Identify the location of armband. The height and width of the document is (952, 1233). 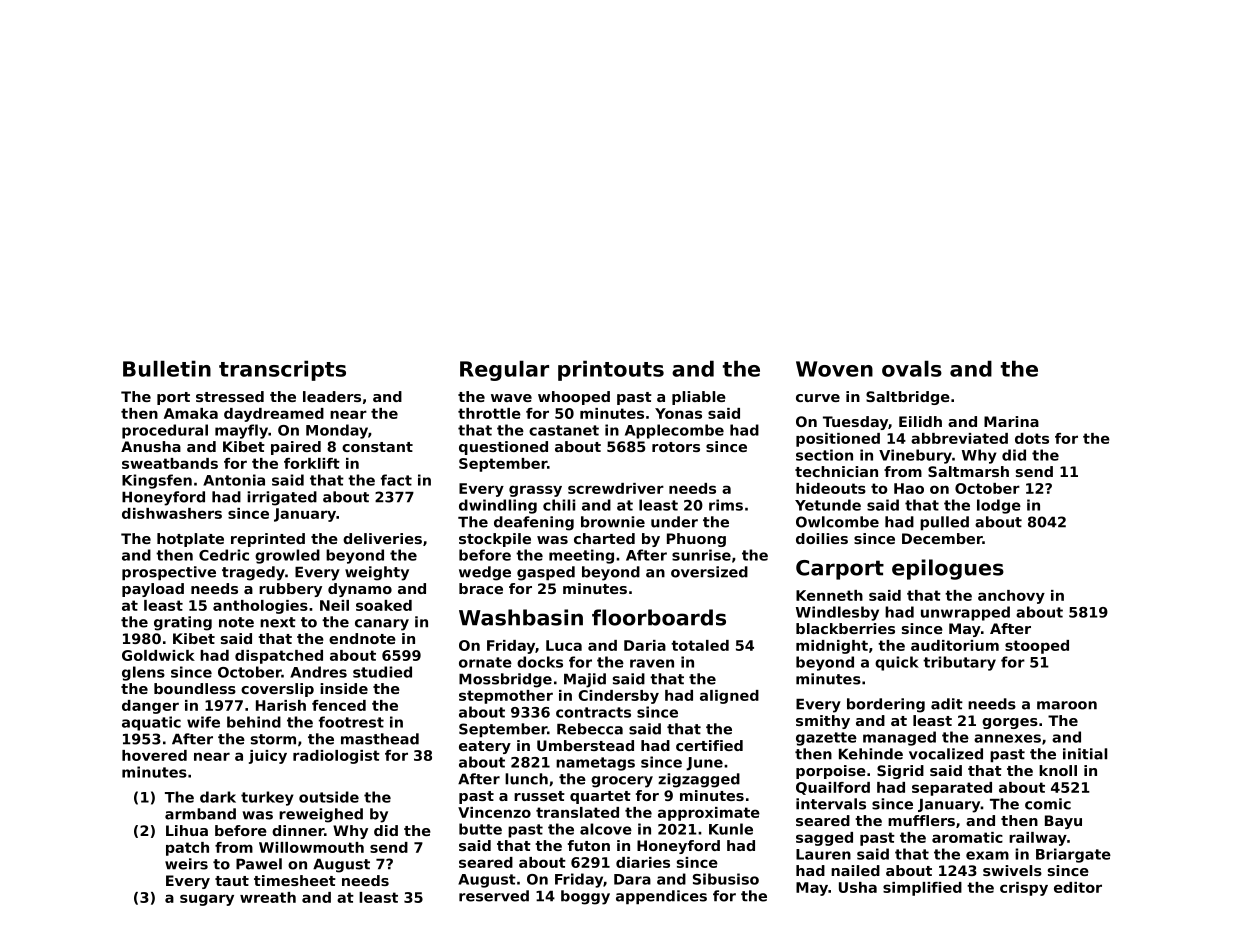
(200, 814).
